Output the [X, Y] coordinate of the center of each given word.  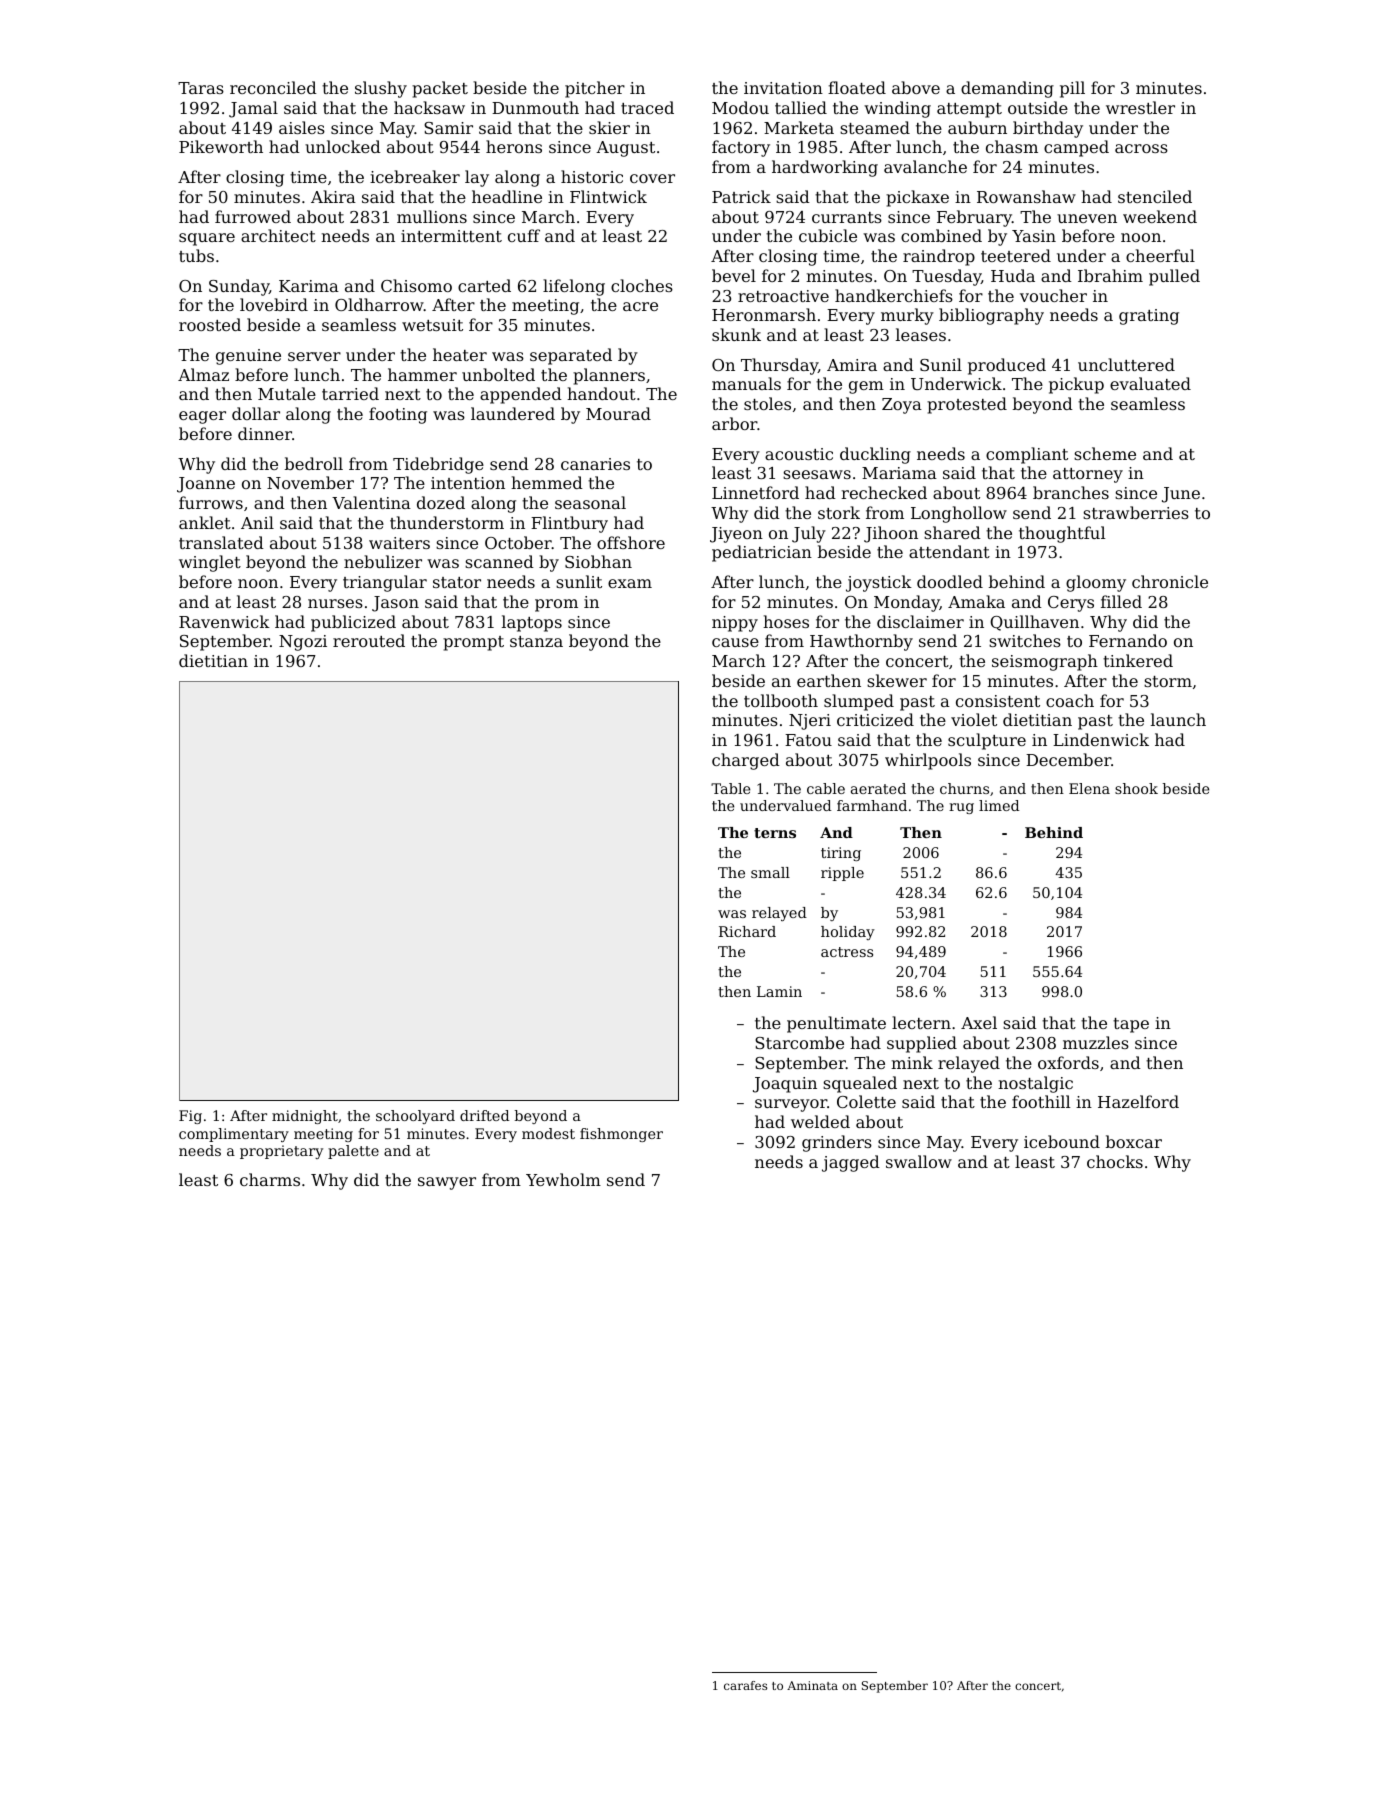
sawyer [447, 1183]
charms [270, 1179]
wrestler [1140, 107]
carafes [745, 1685]
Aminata [812, 1685]
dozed [441, 502]
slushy [381, 89]
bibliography [991, 316]
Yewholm [563, 1179]
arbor [734, 423]
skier [609, 127]
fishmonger [621, 1135]
